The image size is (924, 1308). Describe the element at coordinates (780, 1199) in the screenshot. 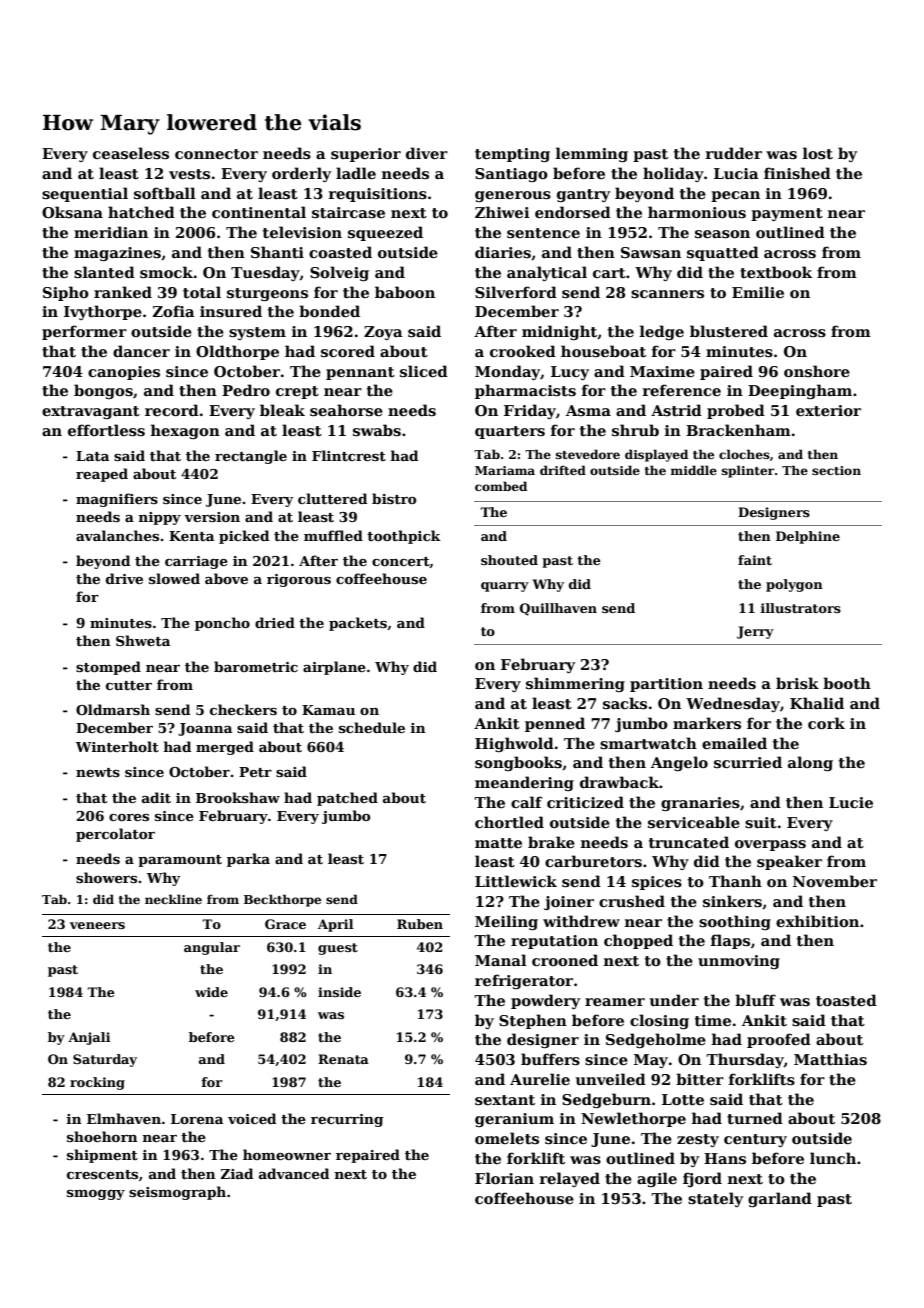

I see `garland` at that location.
